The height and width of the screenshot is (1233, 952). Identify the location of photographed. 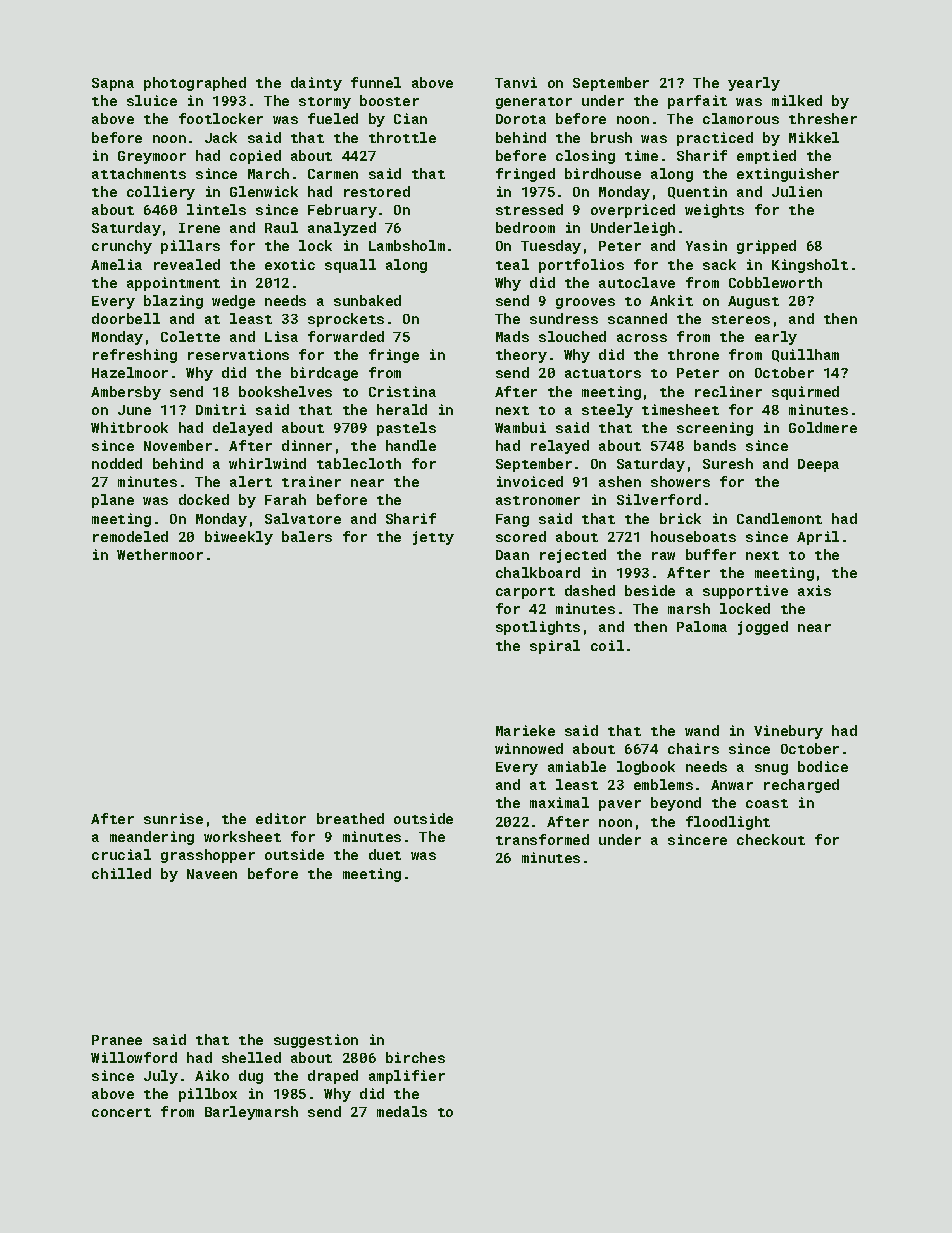
(195, 84).
